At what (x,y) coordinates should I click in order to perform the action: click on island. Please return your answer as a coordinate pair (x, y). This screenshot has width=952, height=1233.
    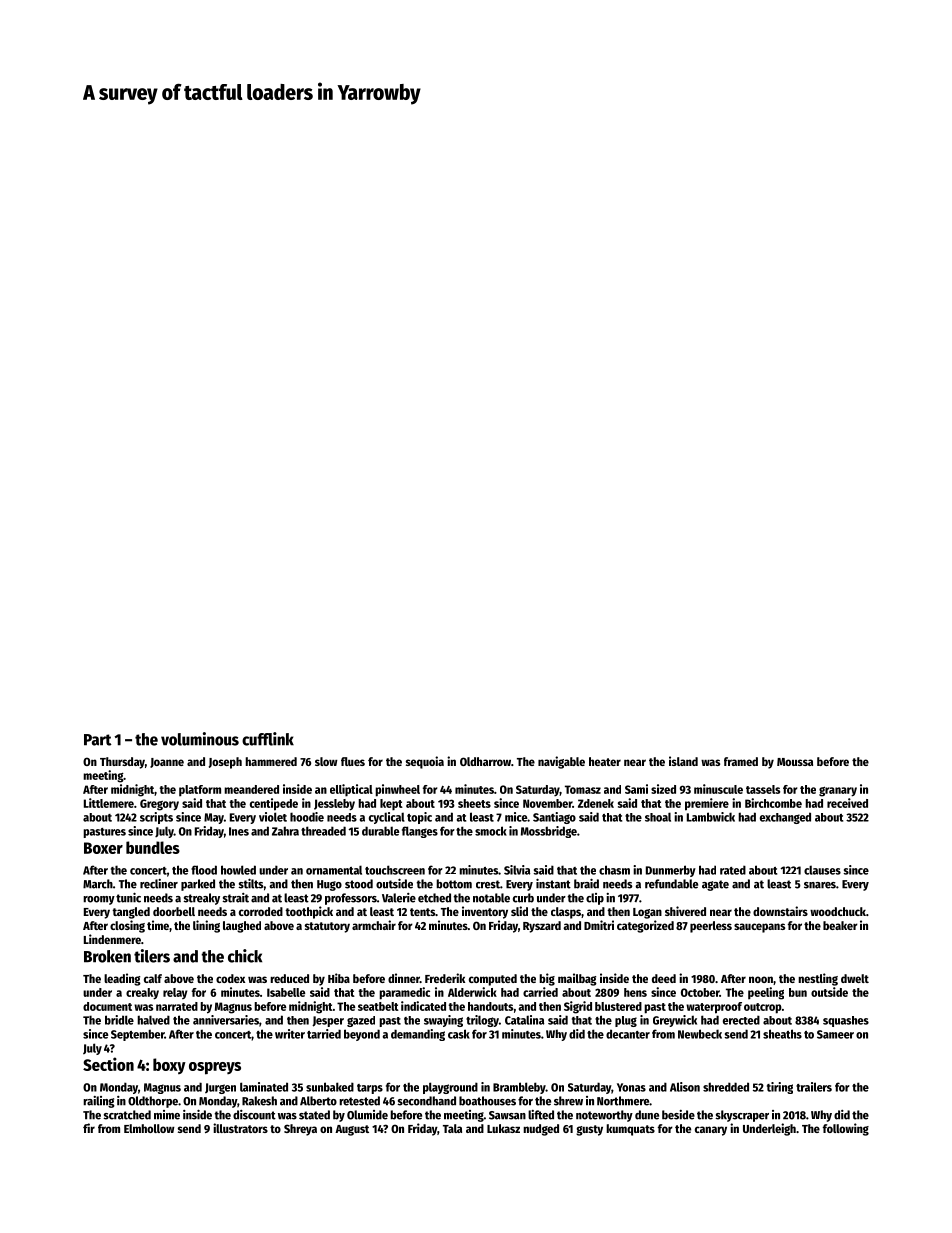
    Looking at the image, I should click on (683, 761).
